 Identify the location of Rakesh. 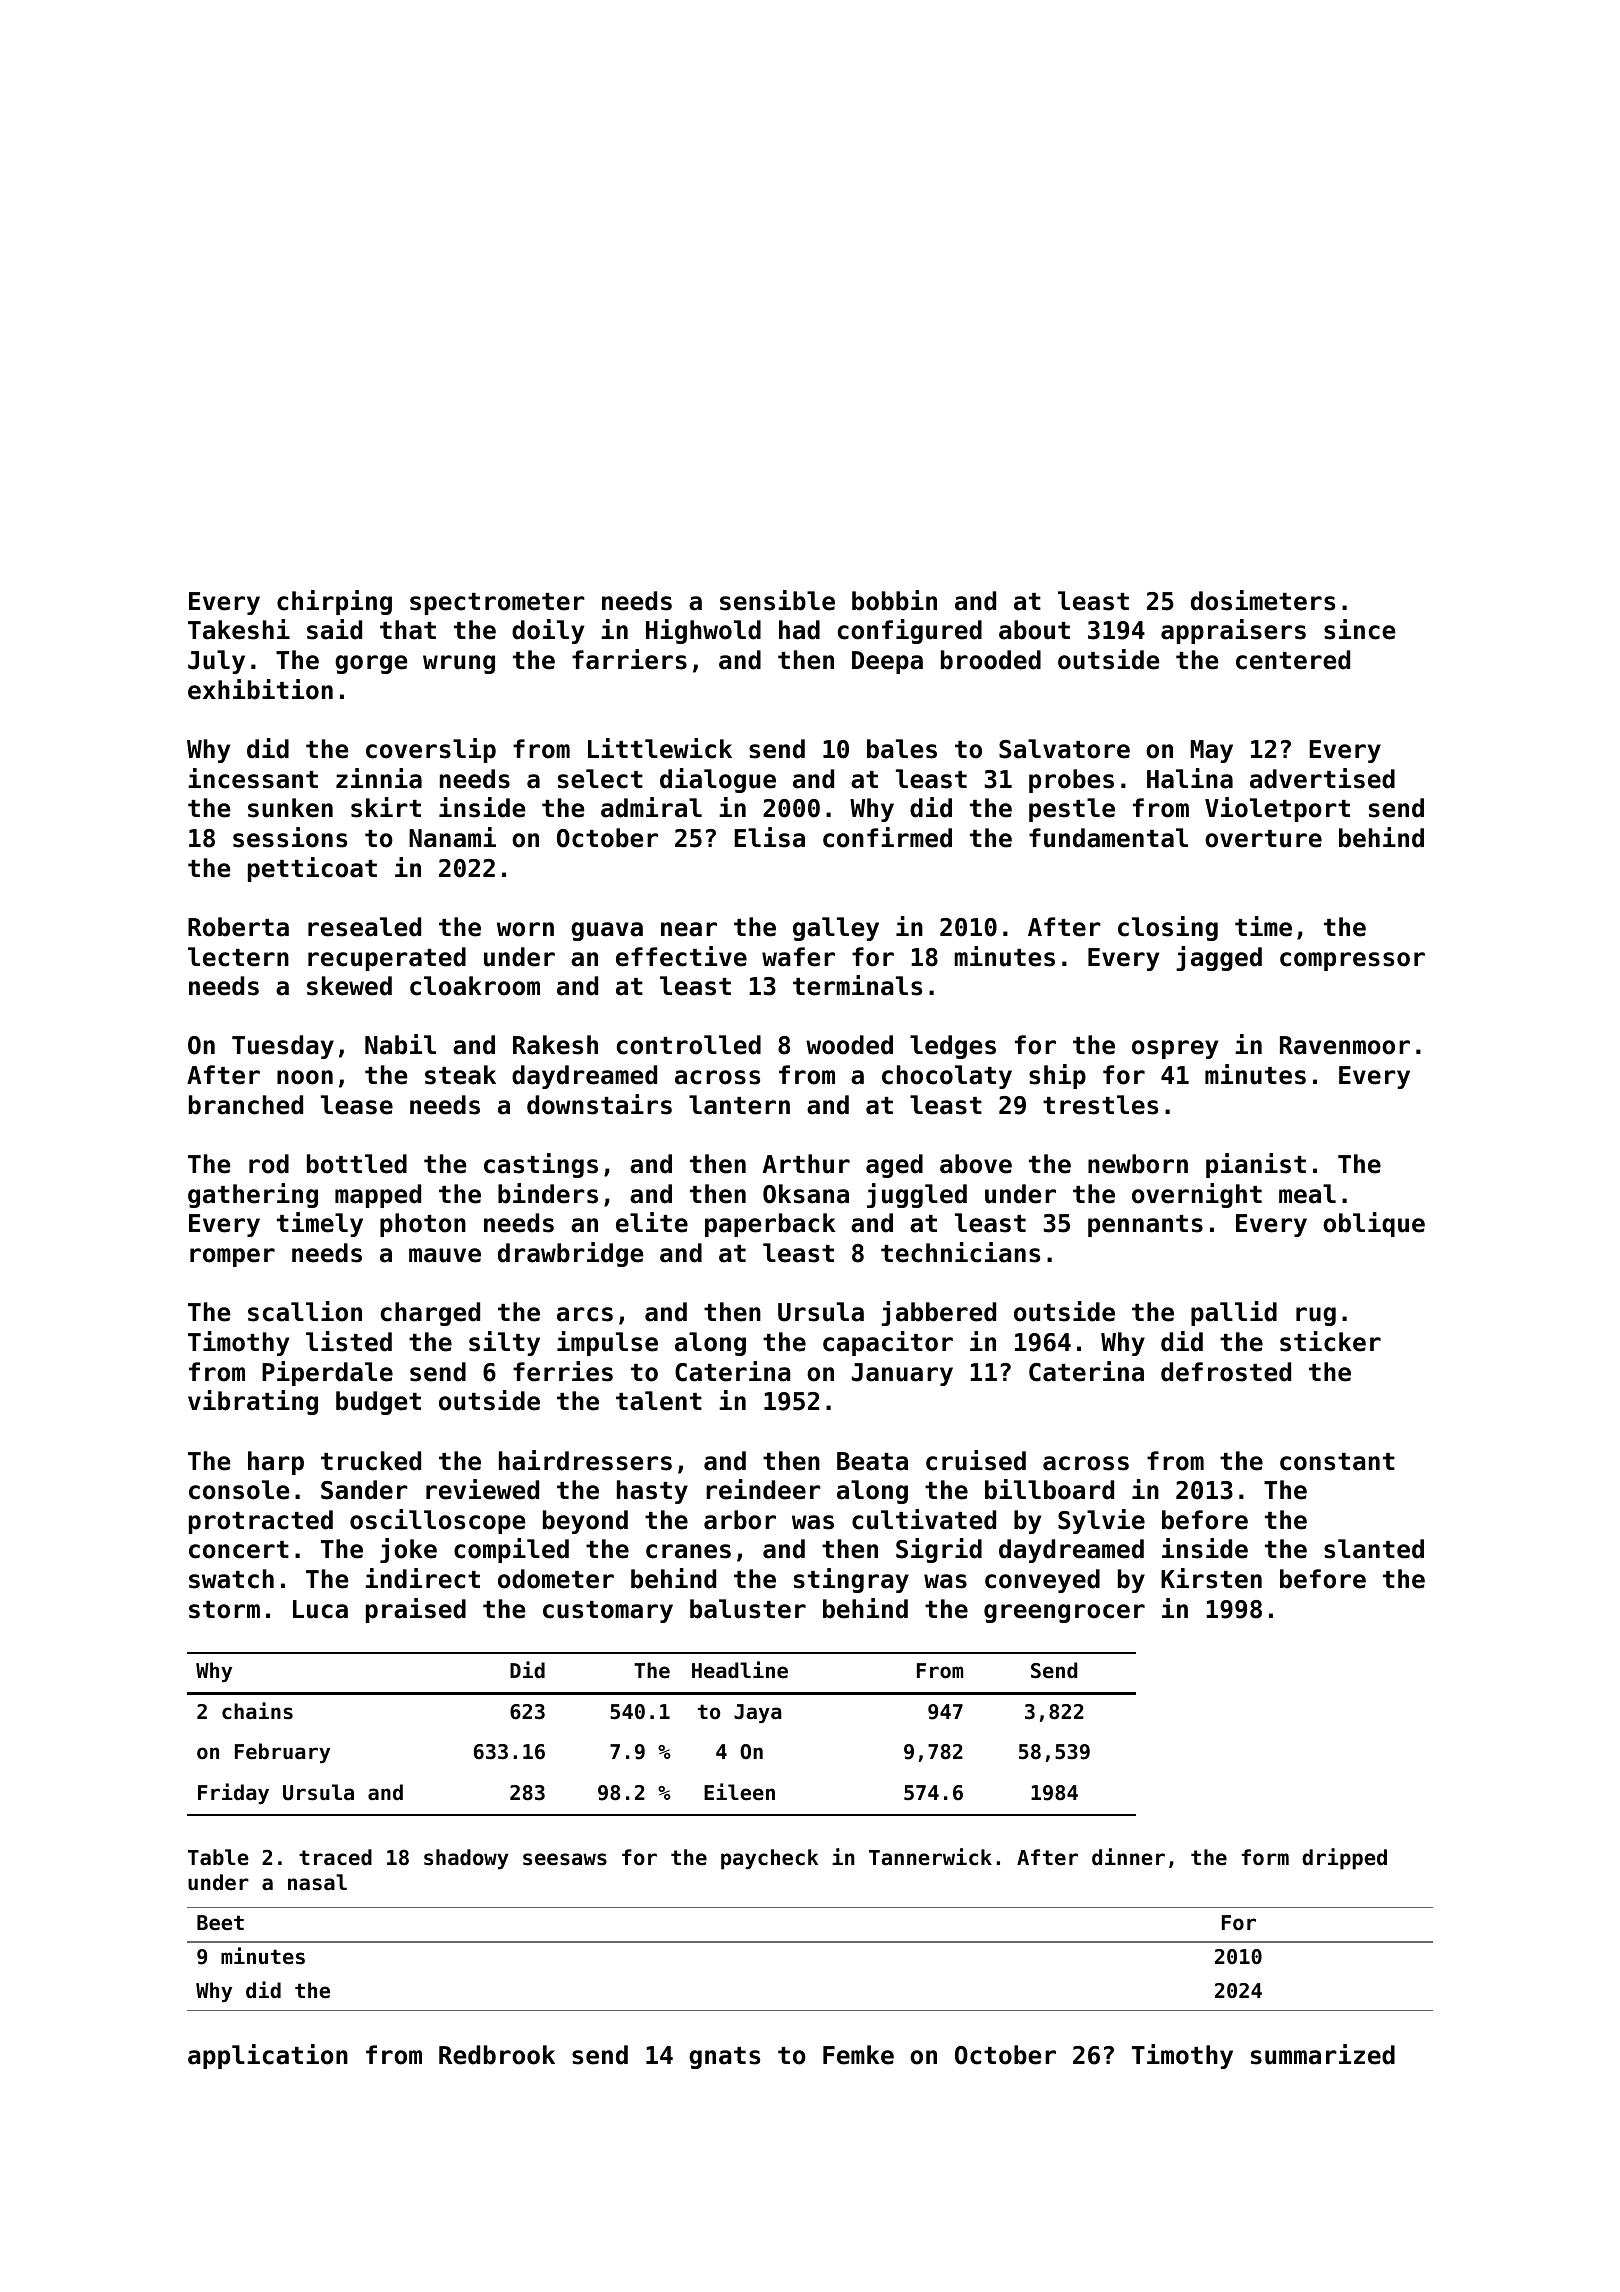
(555, 1045).
